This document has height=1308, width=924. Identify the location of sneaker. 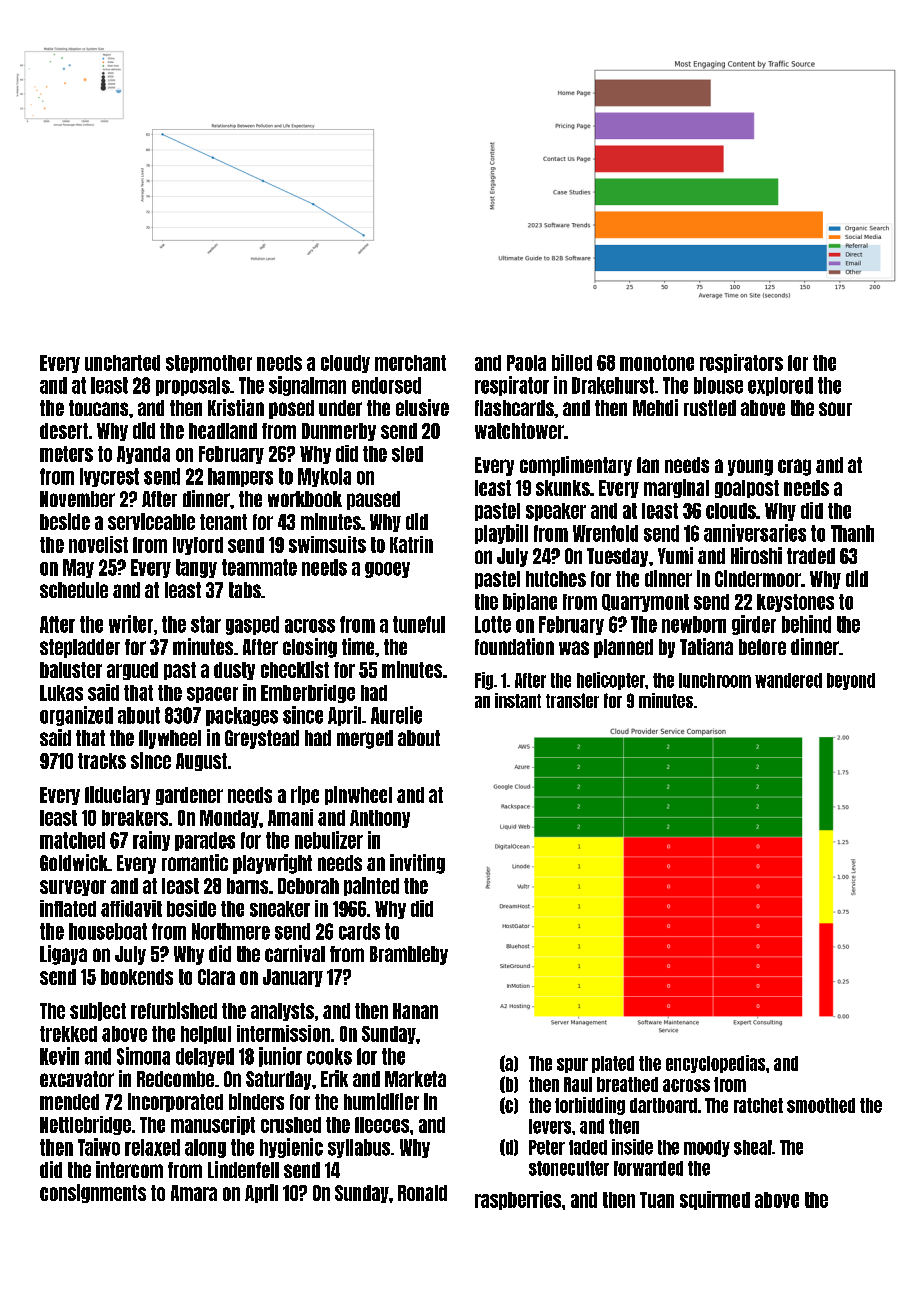
(280, 909).
